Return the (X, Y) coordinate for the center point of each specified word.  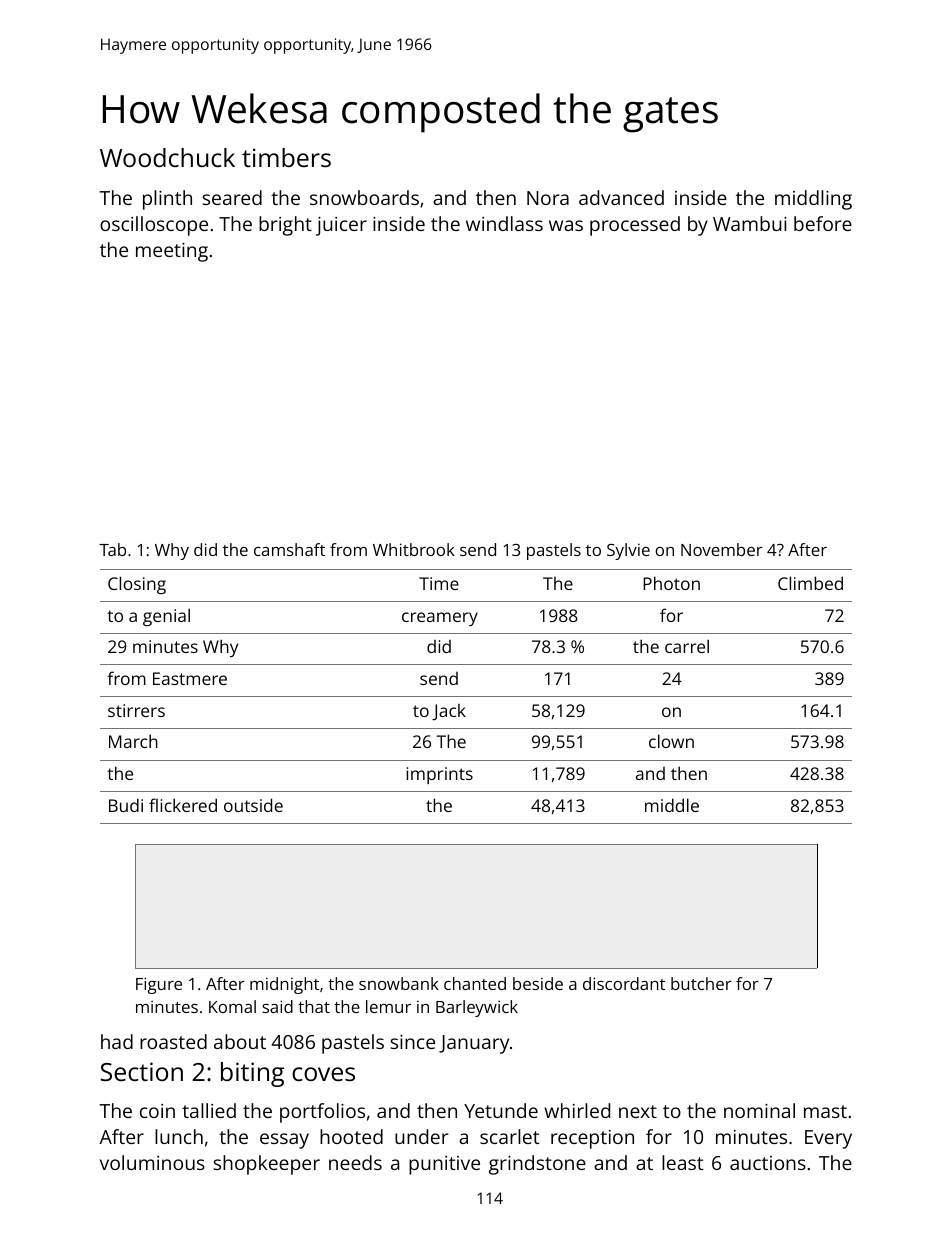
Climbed (810, 583)
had (117, 1041)
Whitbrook (414, 549)
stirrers (136, 710)
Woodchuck (167, 157)
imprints (439, 775)
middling (813, 200)
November (722, 549)
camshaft (289, 549)
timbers (286, 157)
